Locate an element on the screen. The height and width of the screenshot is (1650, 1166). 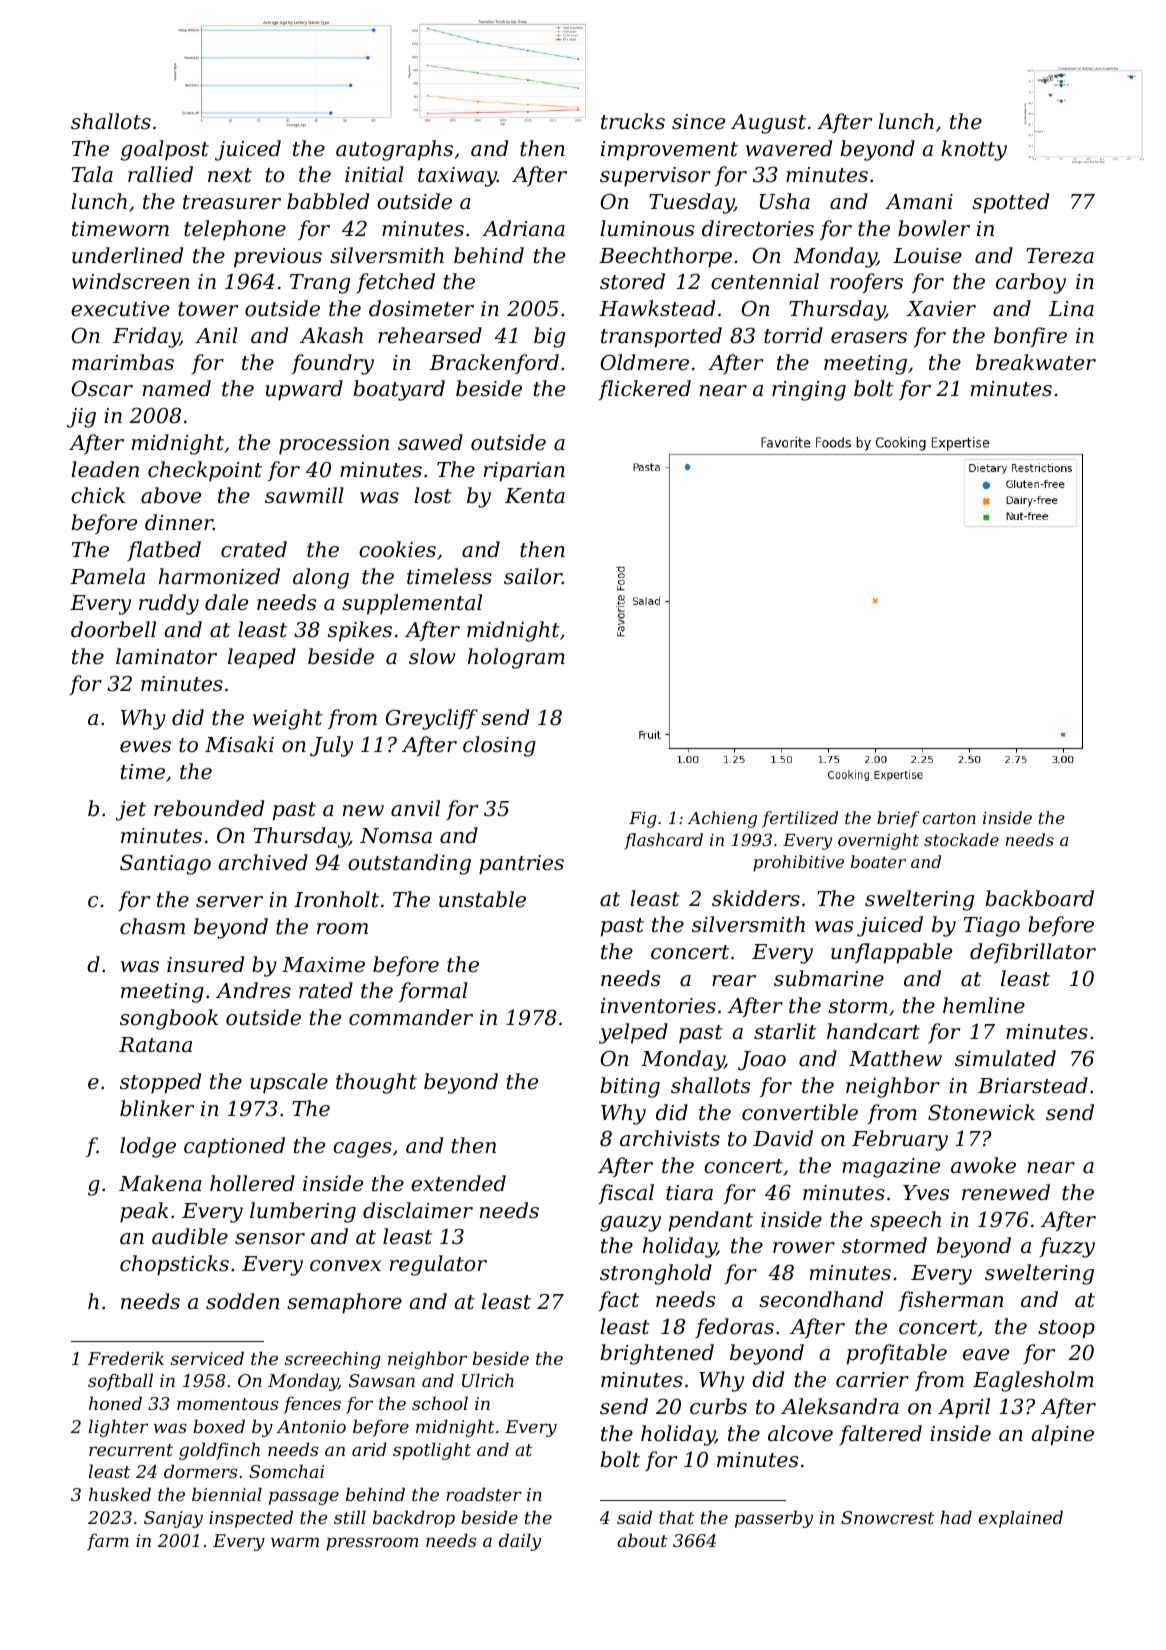
Aleksandra is located at coordinates (840, 1406).
